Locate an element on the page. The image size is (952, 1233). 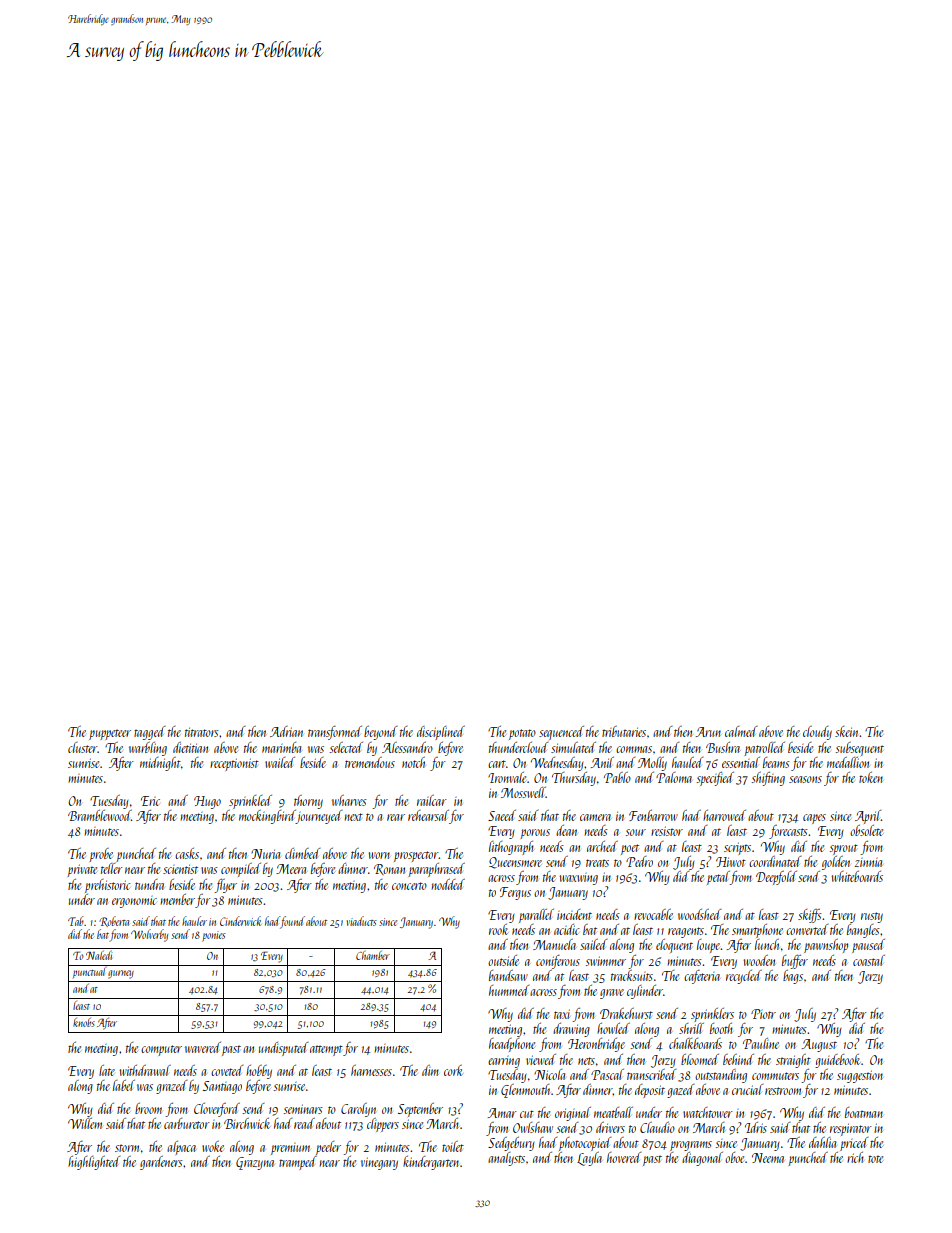
gardeners is located at coordinates (161, 1163).
